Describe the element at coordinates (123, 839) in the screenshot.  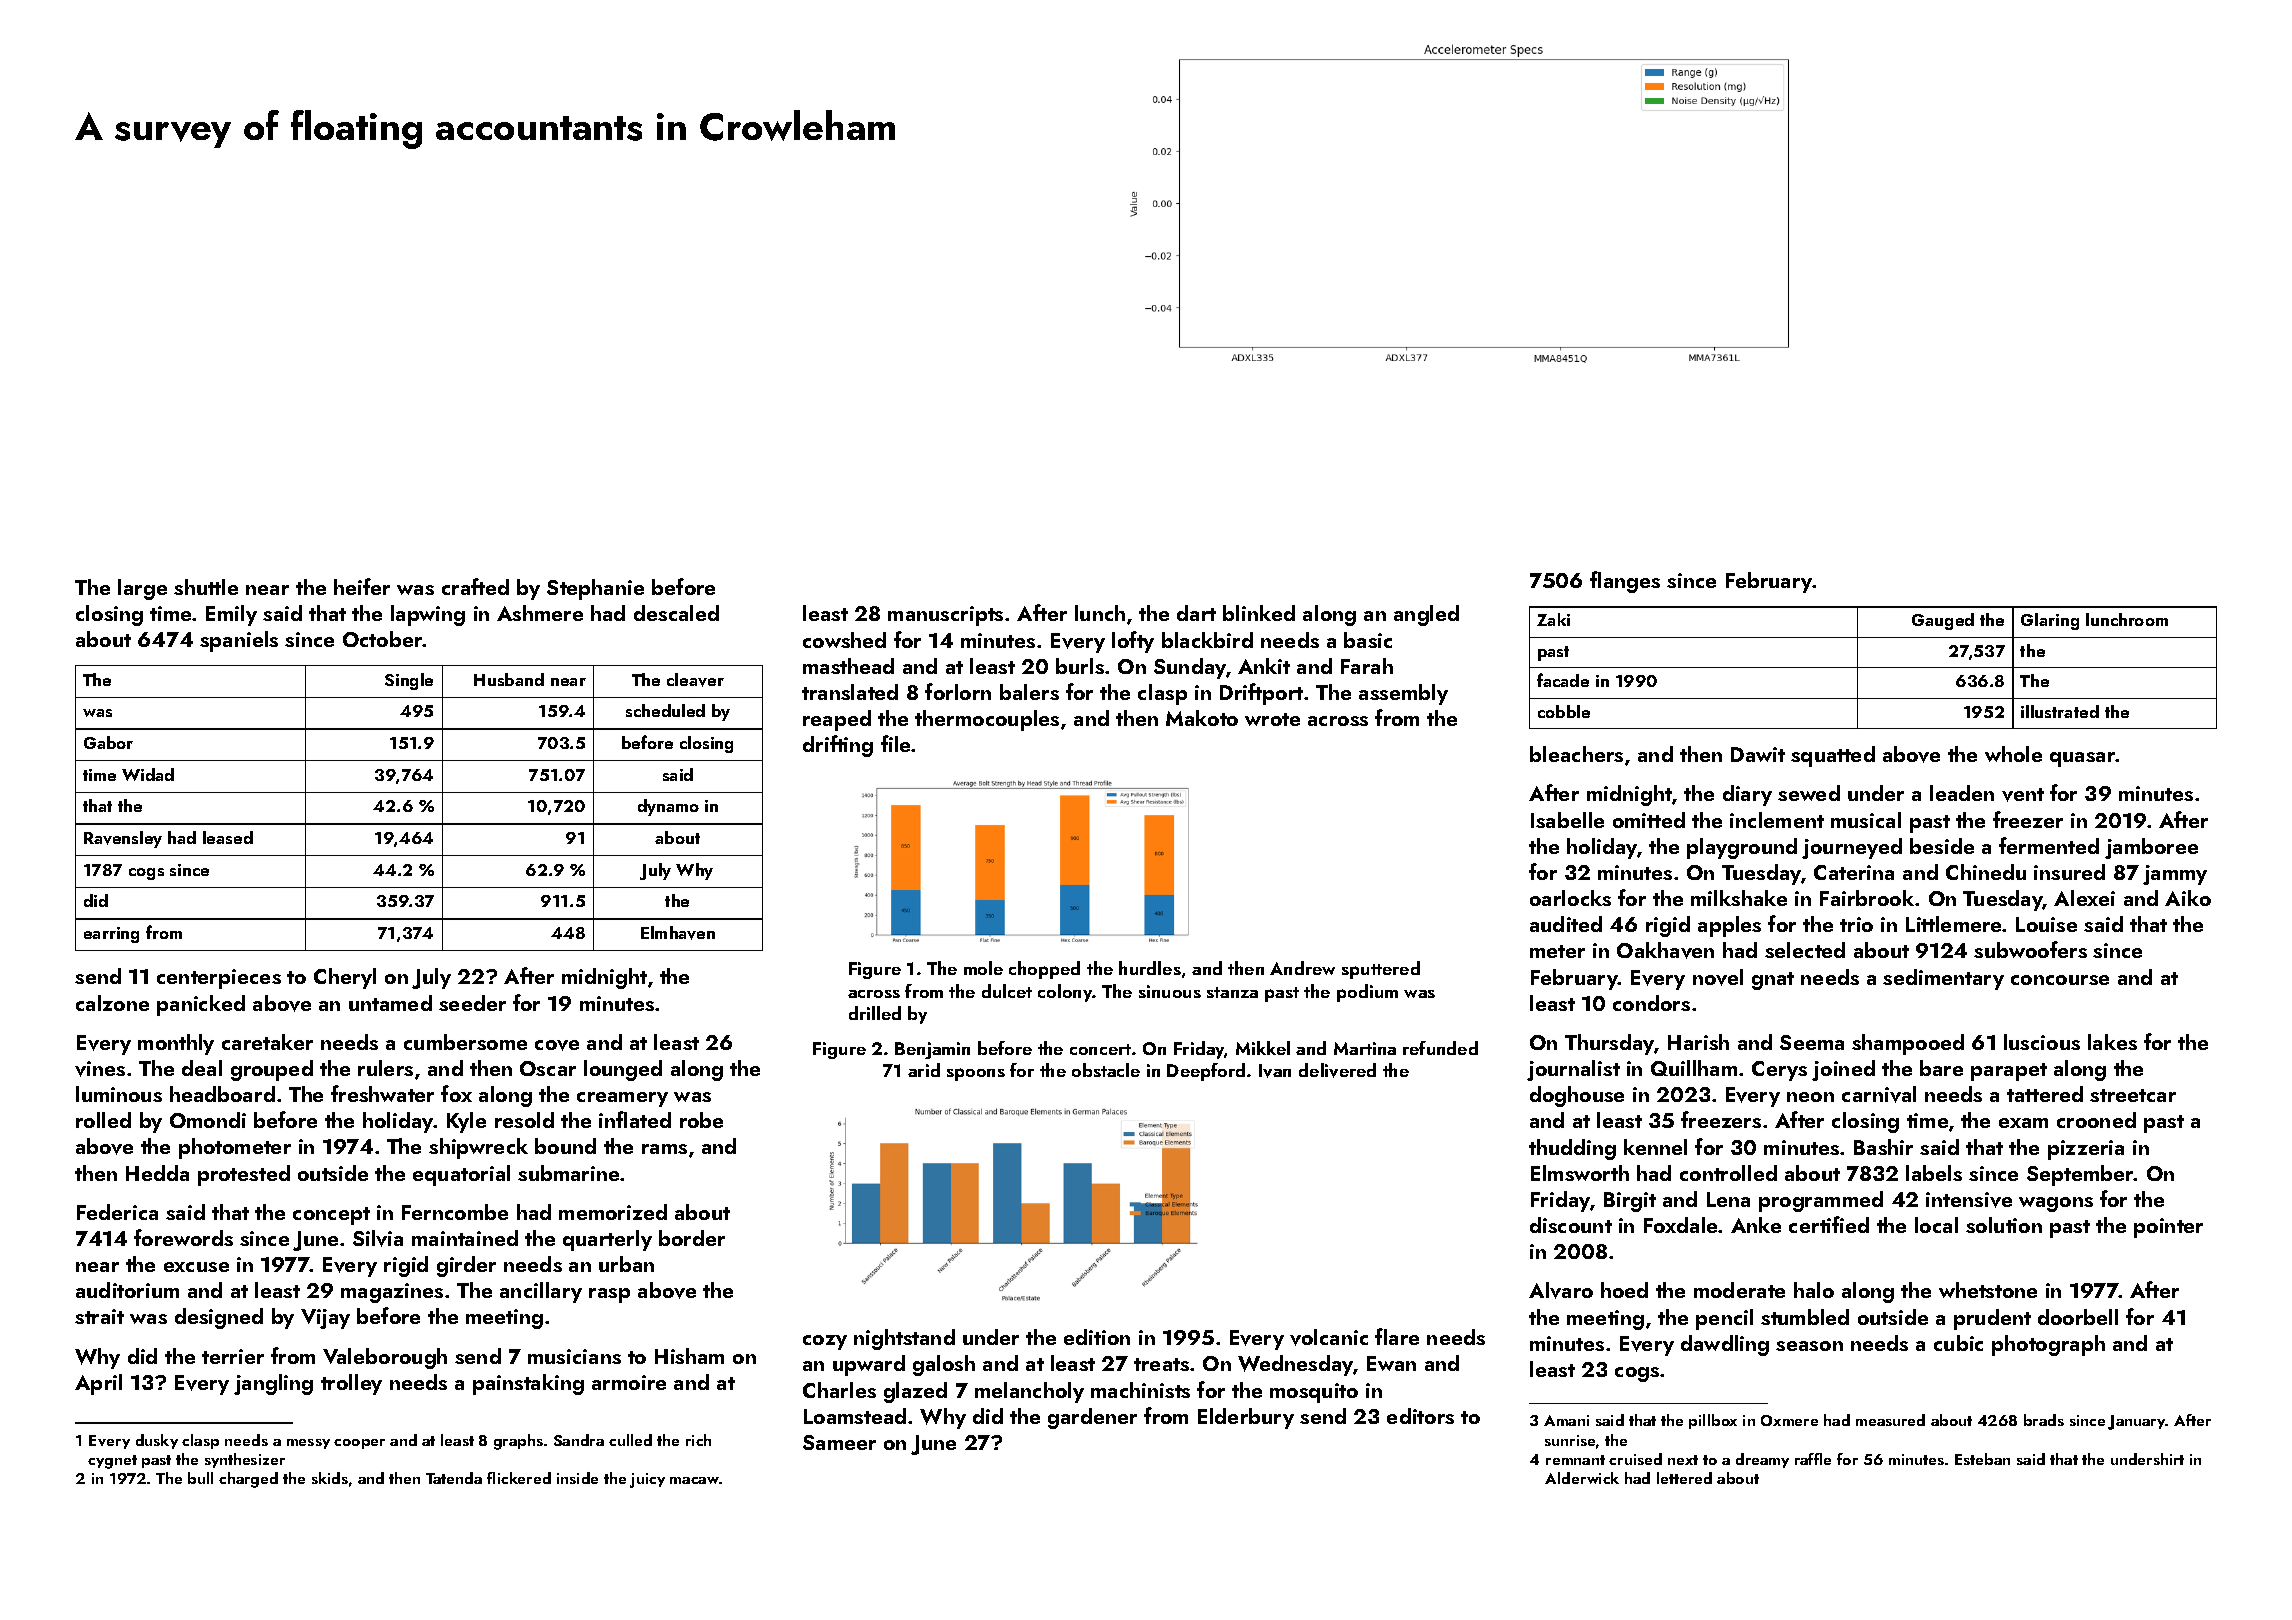
I see `Ravensley` at that location.
